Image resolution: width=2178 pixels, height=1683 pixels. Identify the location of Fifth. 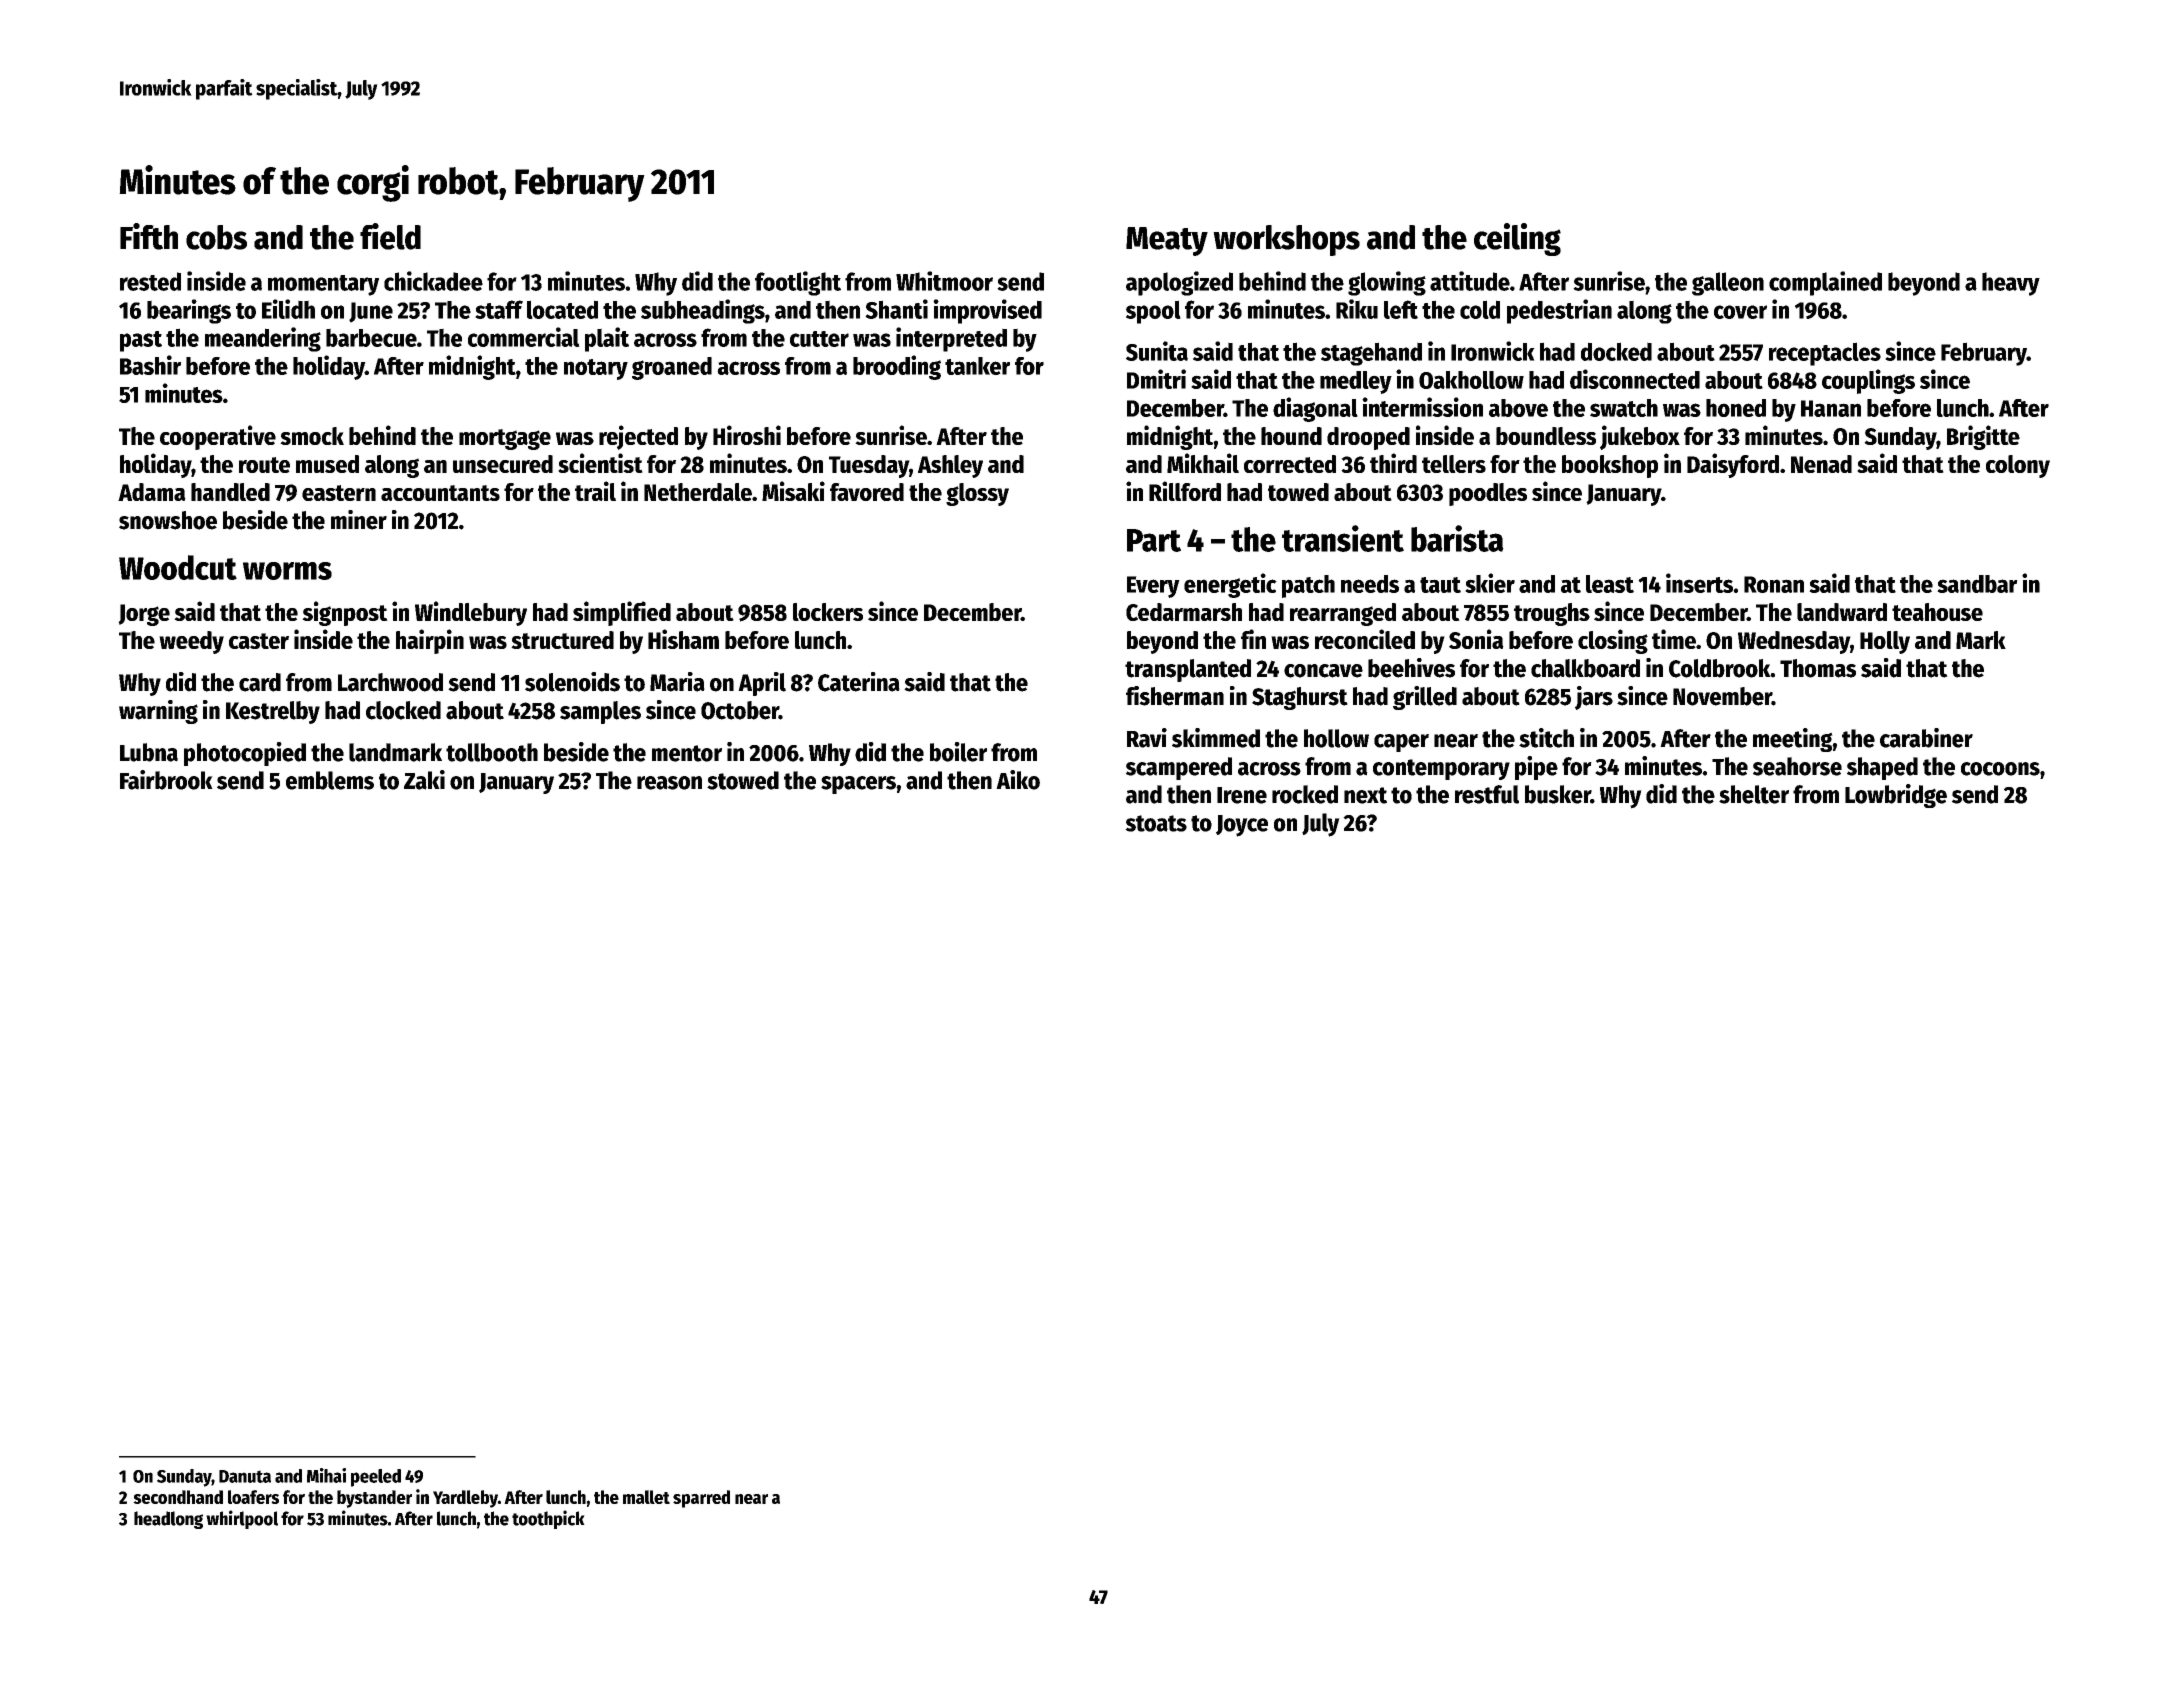
(149, 236).
